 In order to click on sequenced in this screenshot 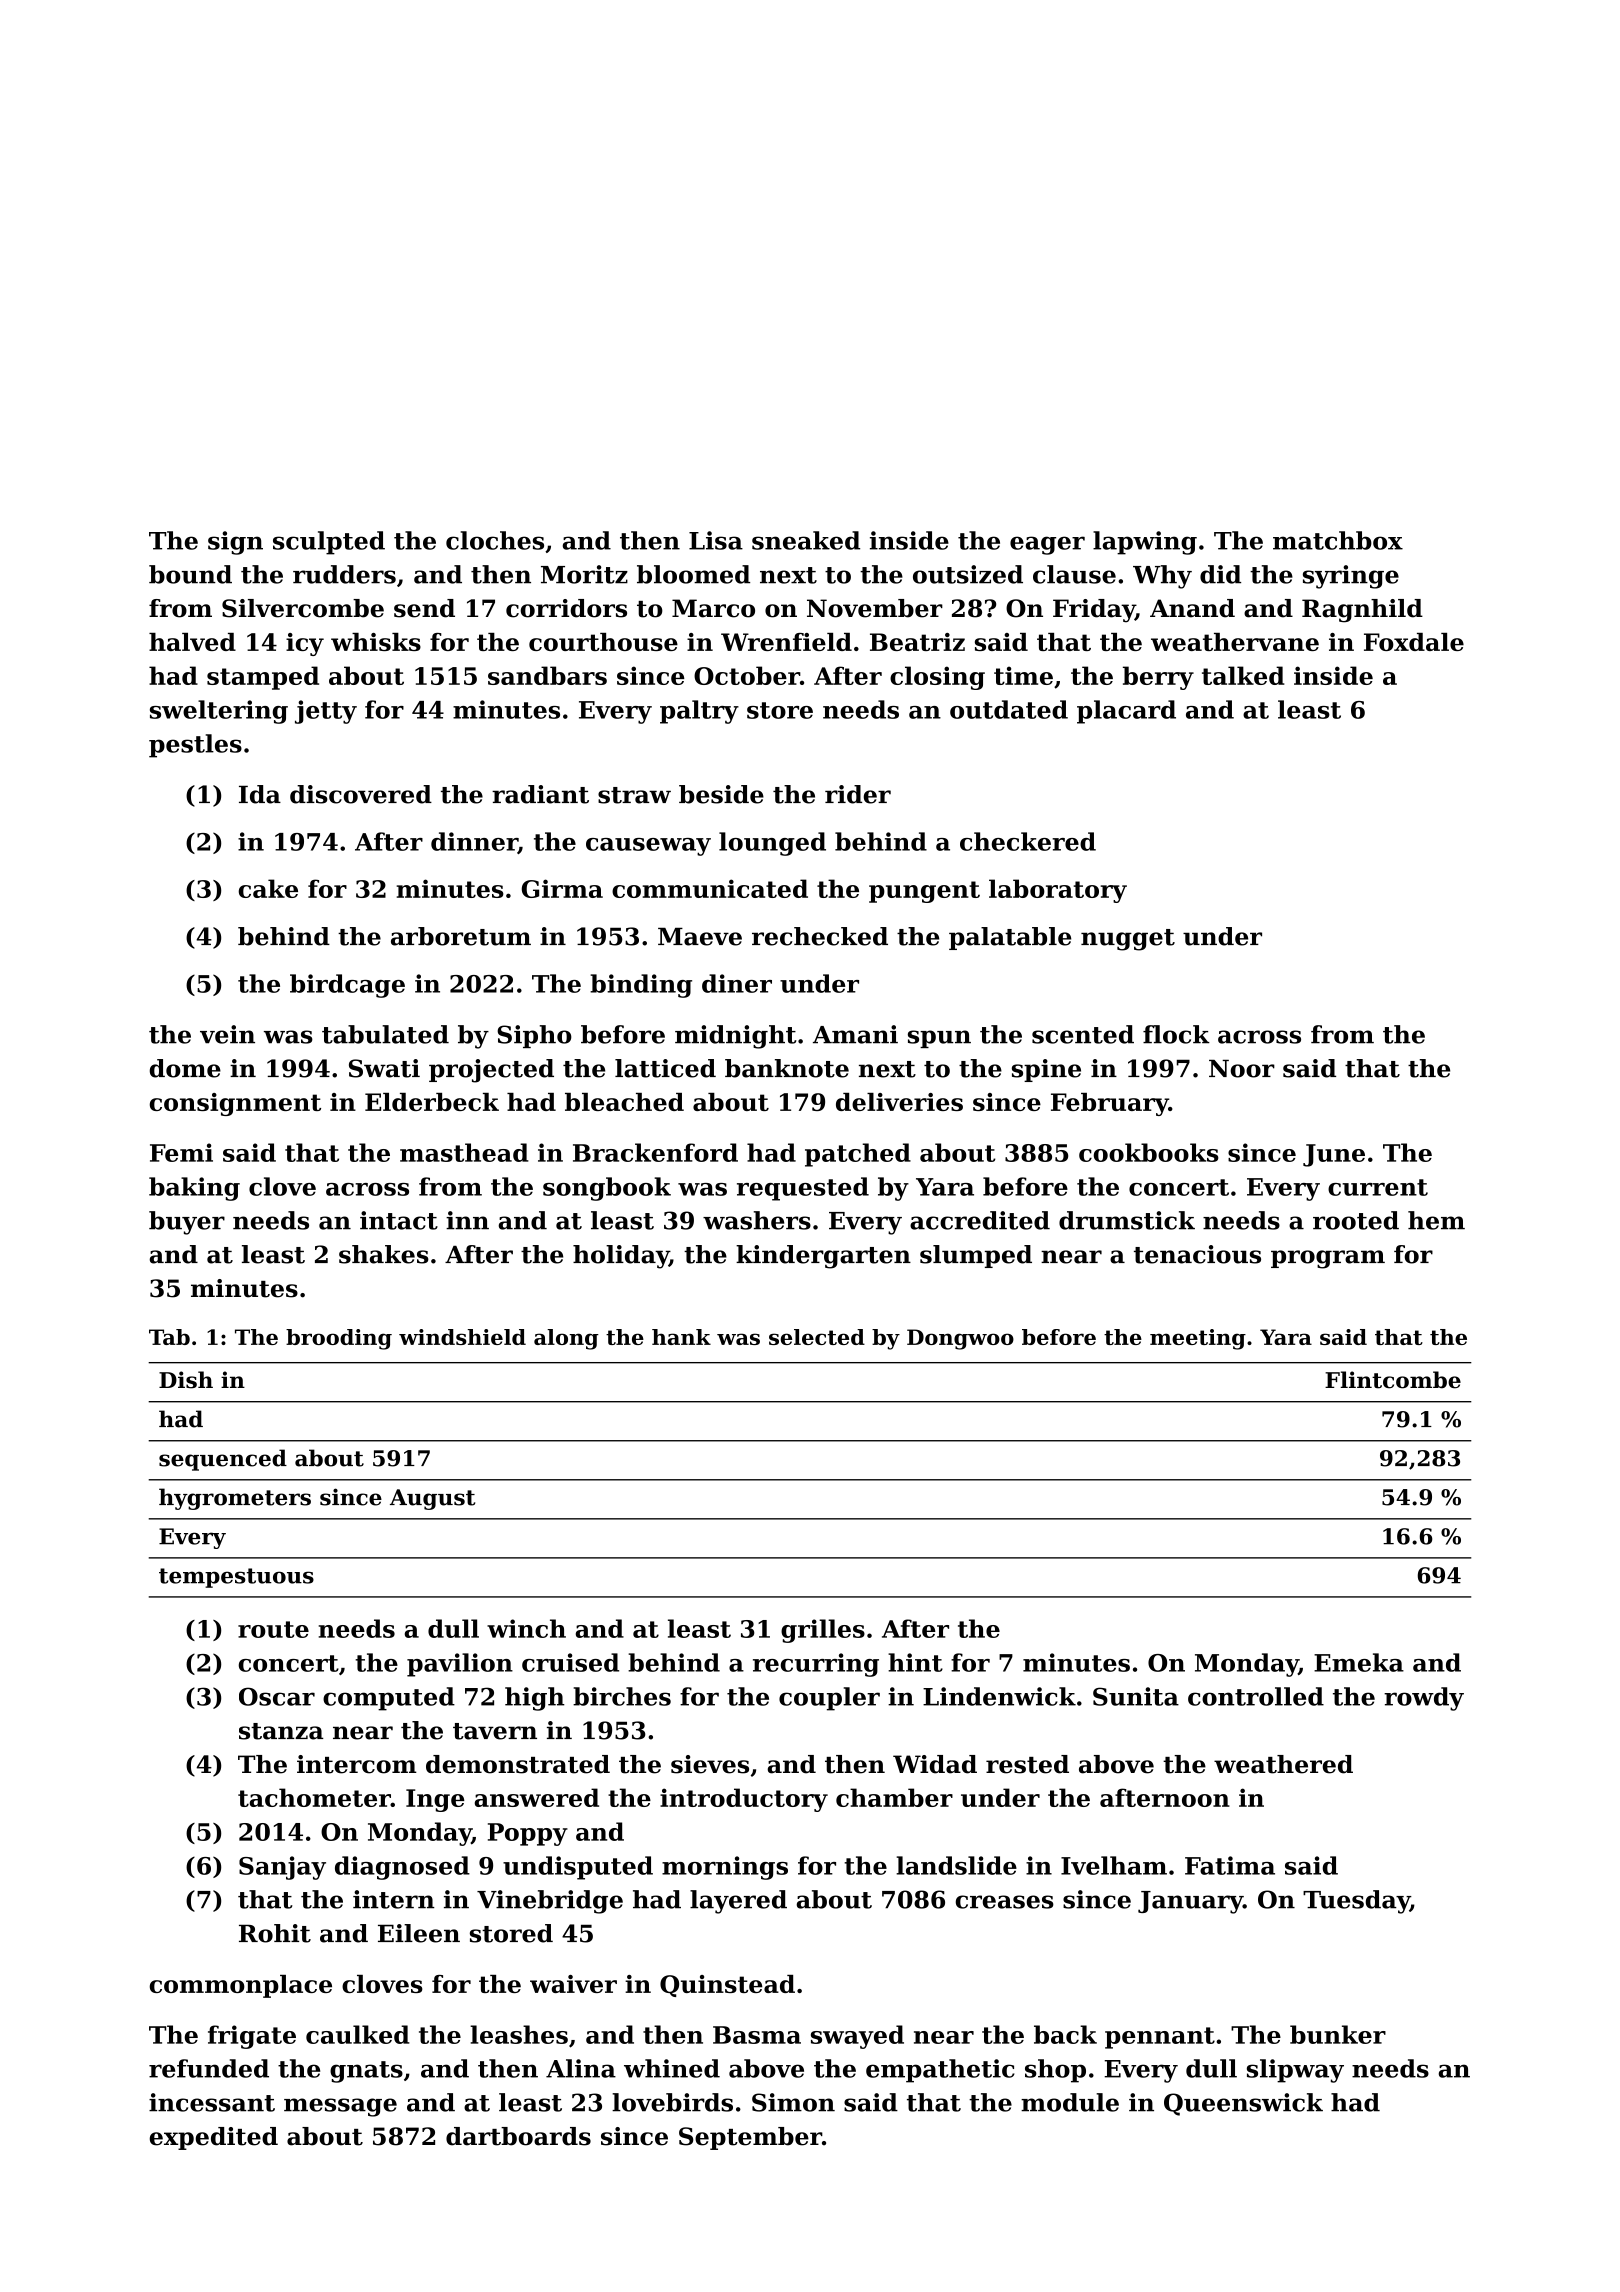, I will do `click(223, 1460)`.
